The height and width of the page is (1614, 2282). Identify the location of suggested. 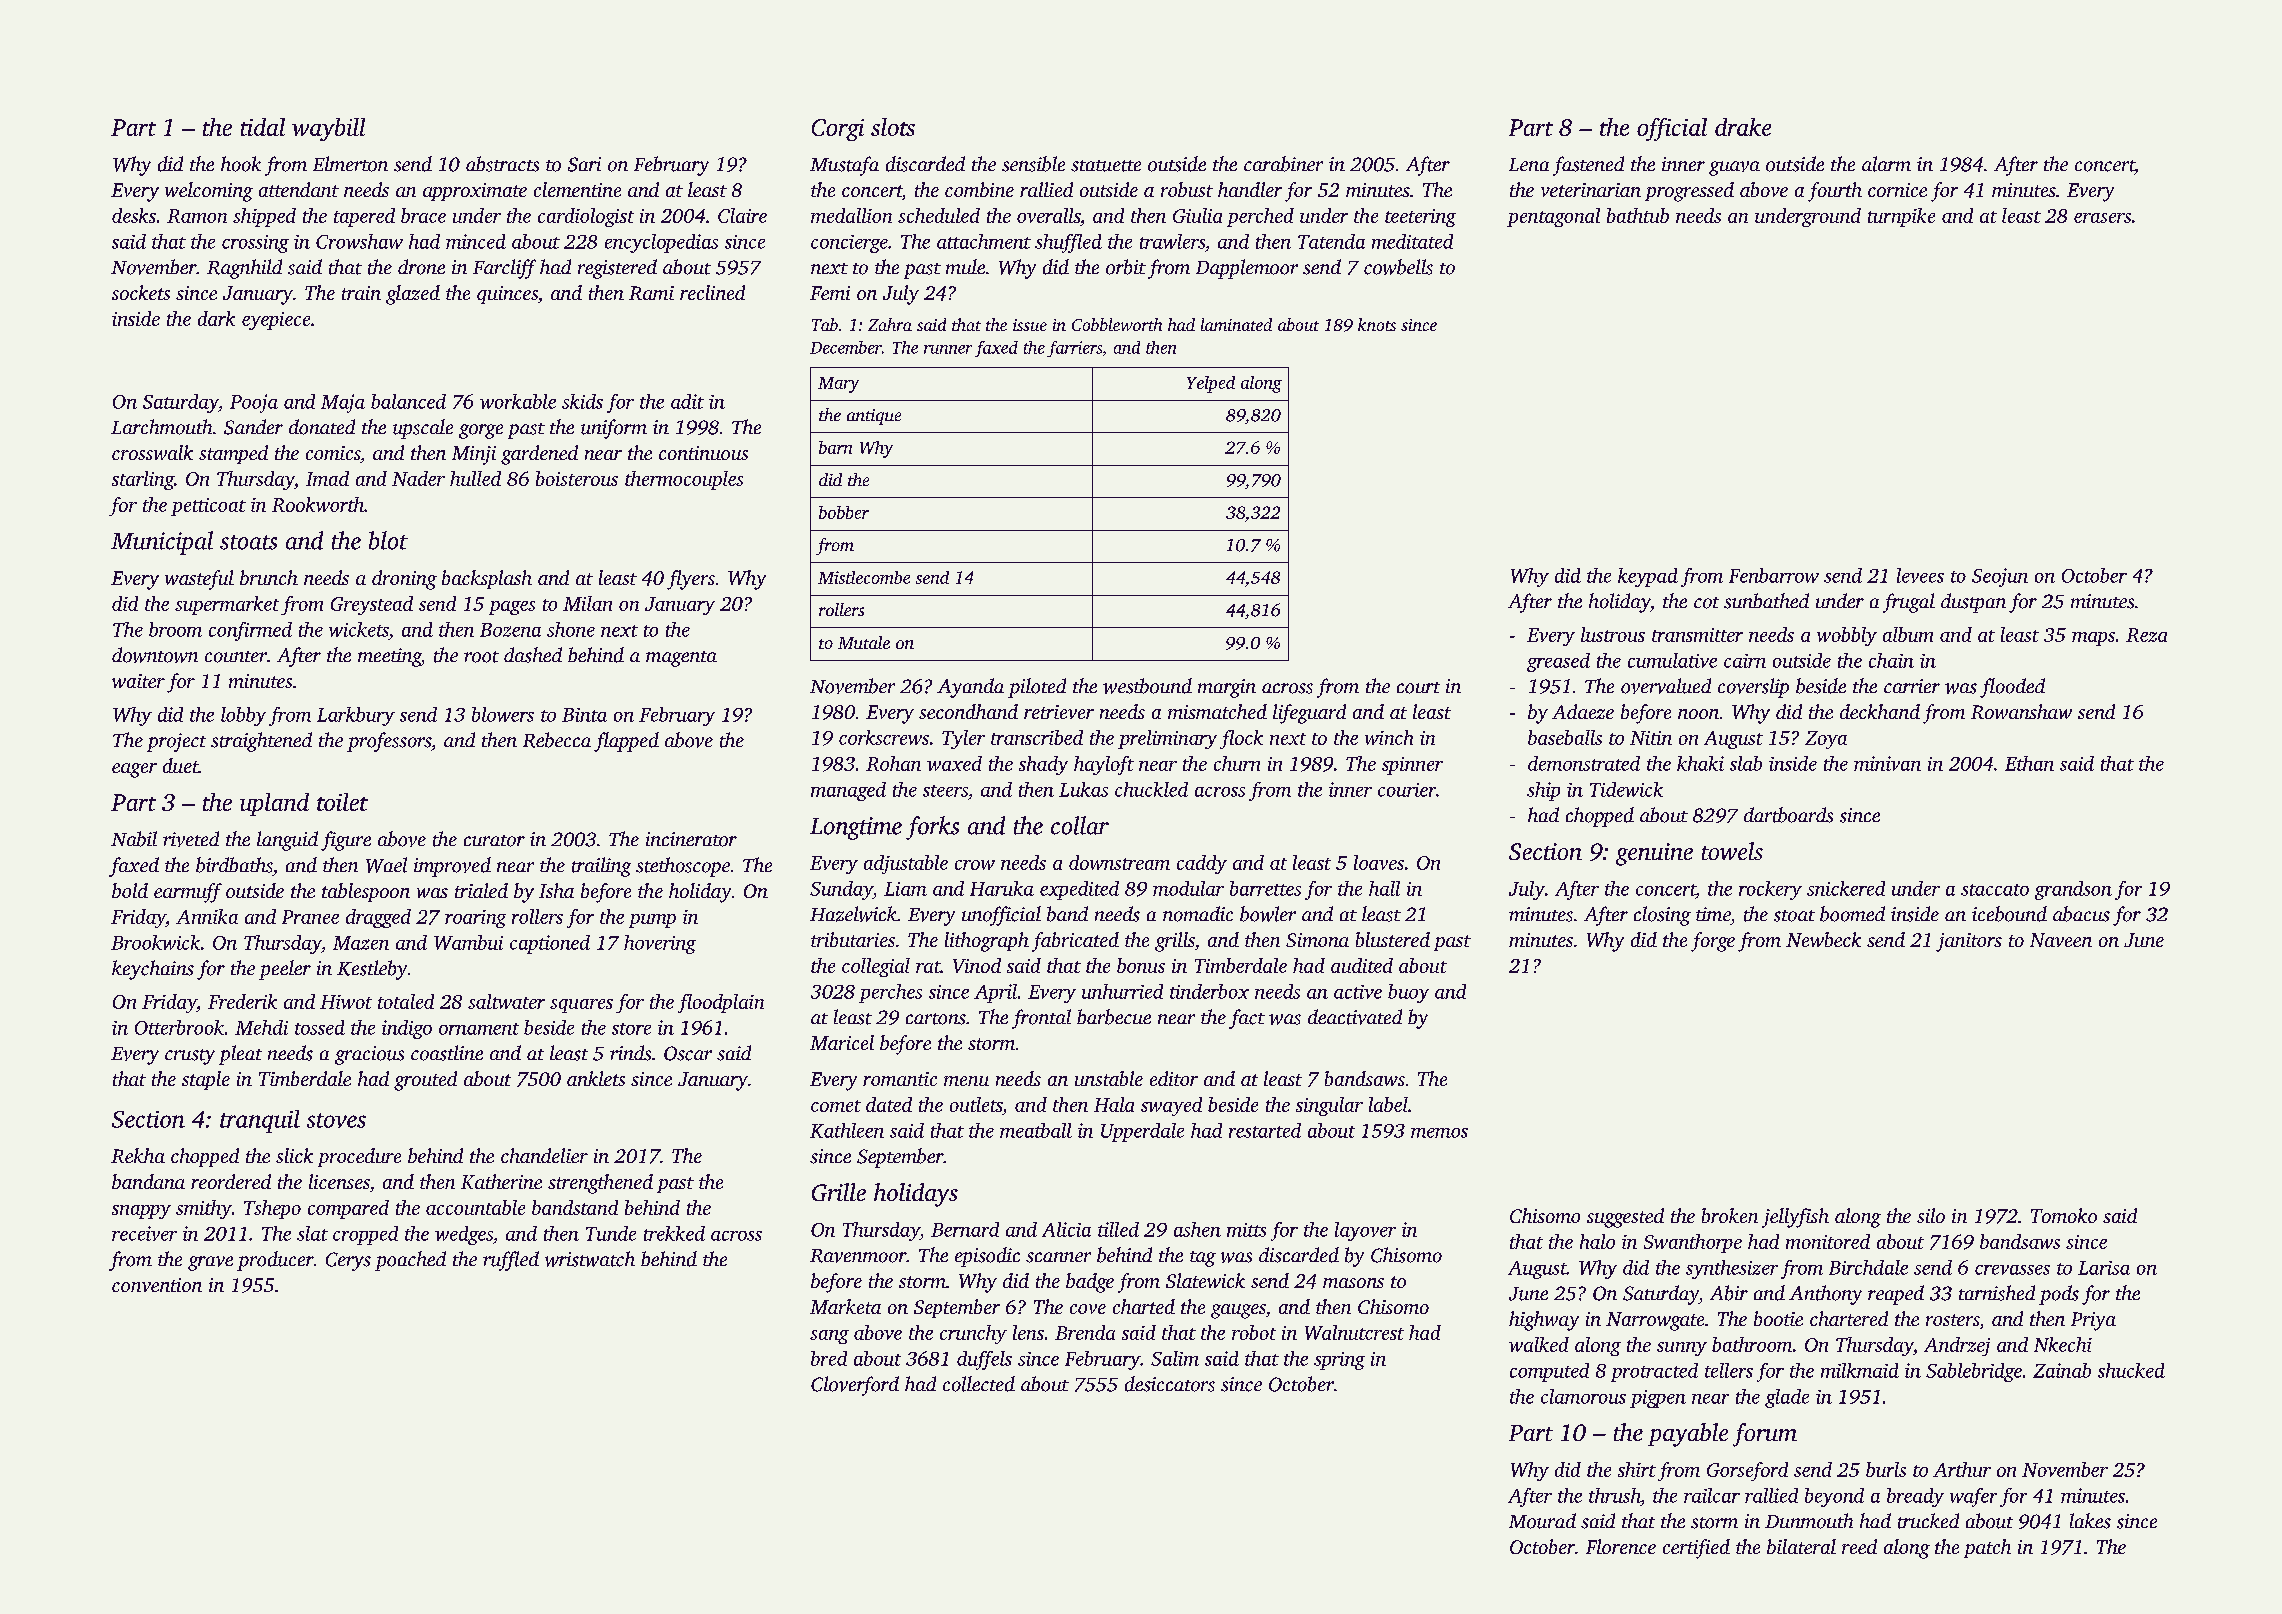
(1625, 1218).
